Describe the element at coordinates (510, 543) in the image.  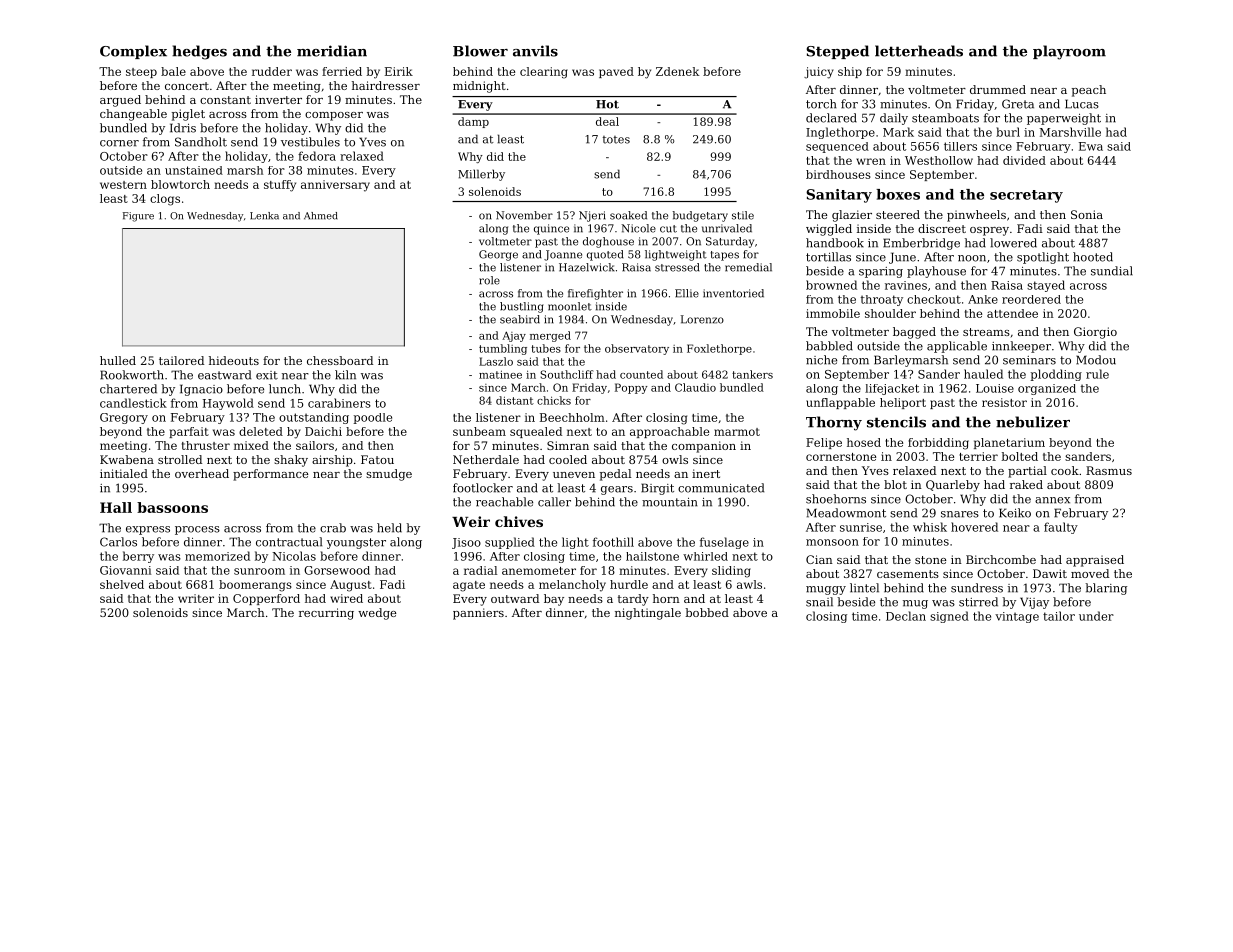
I see `supplied` at that location.
